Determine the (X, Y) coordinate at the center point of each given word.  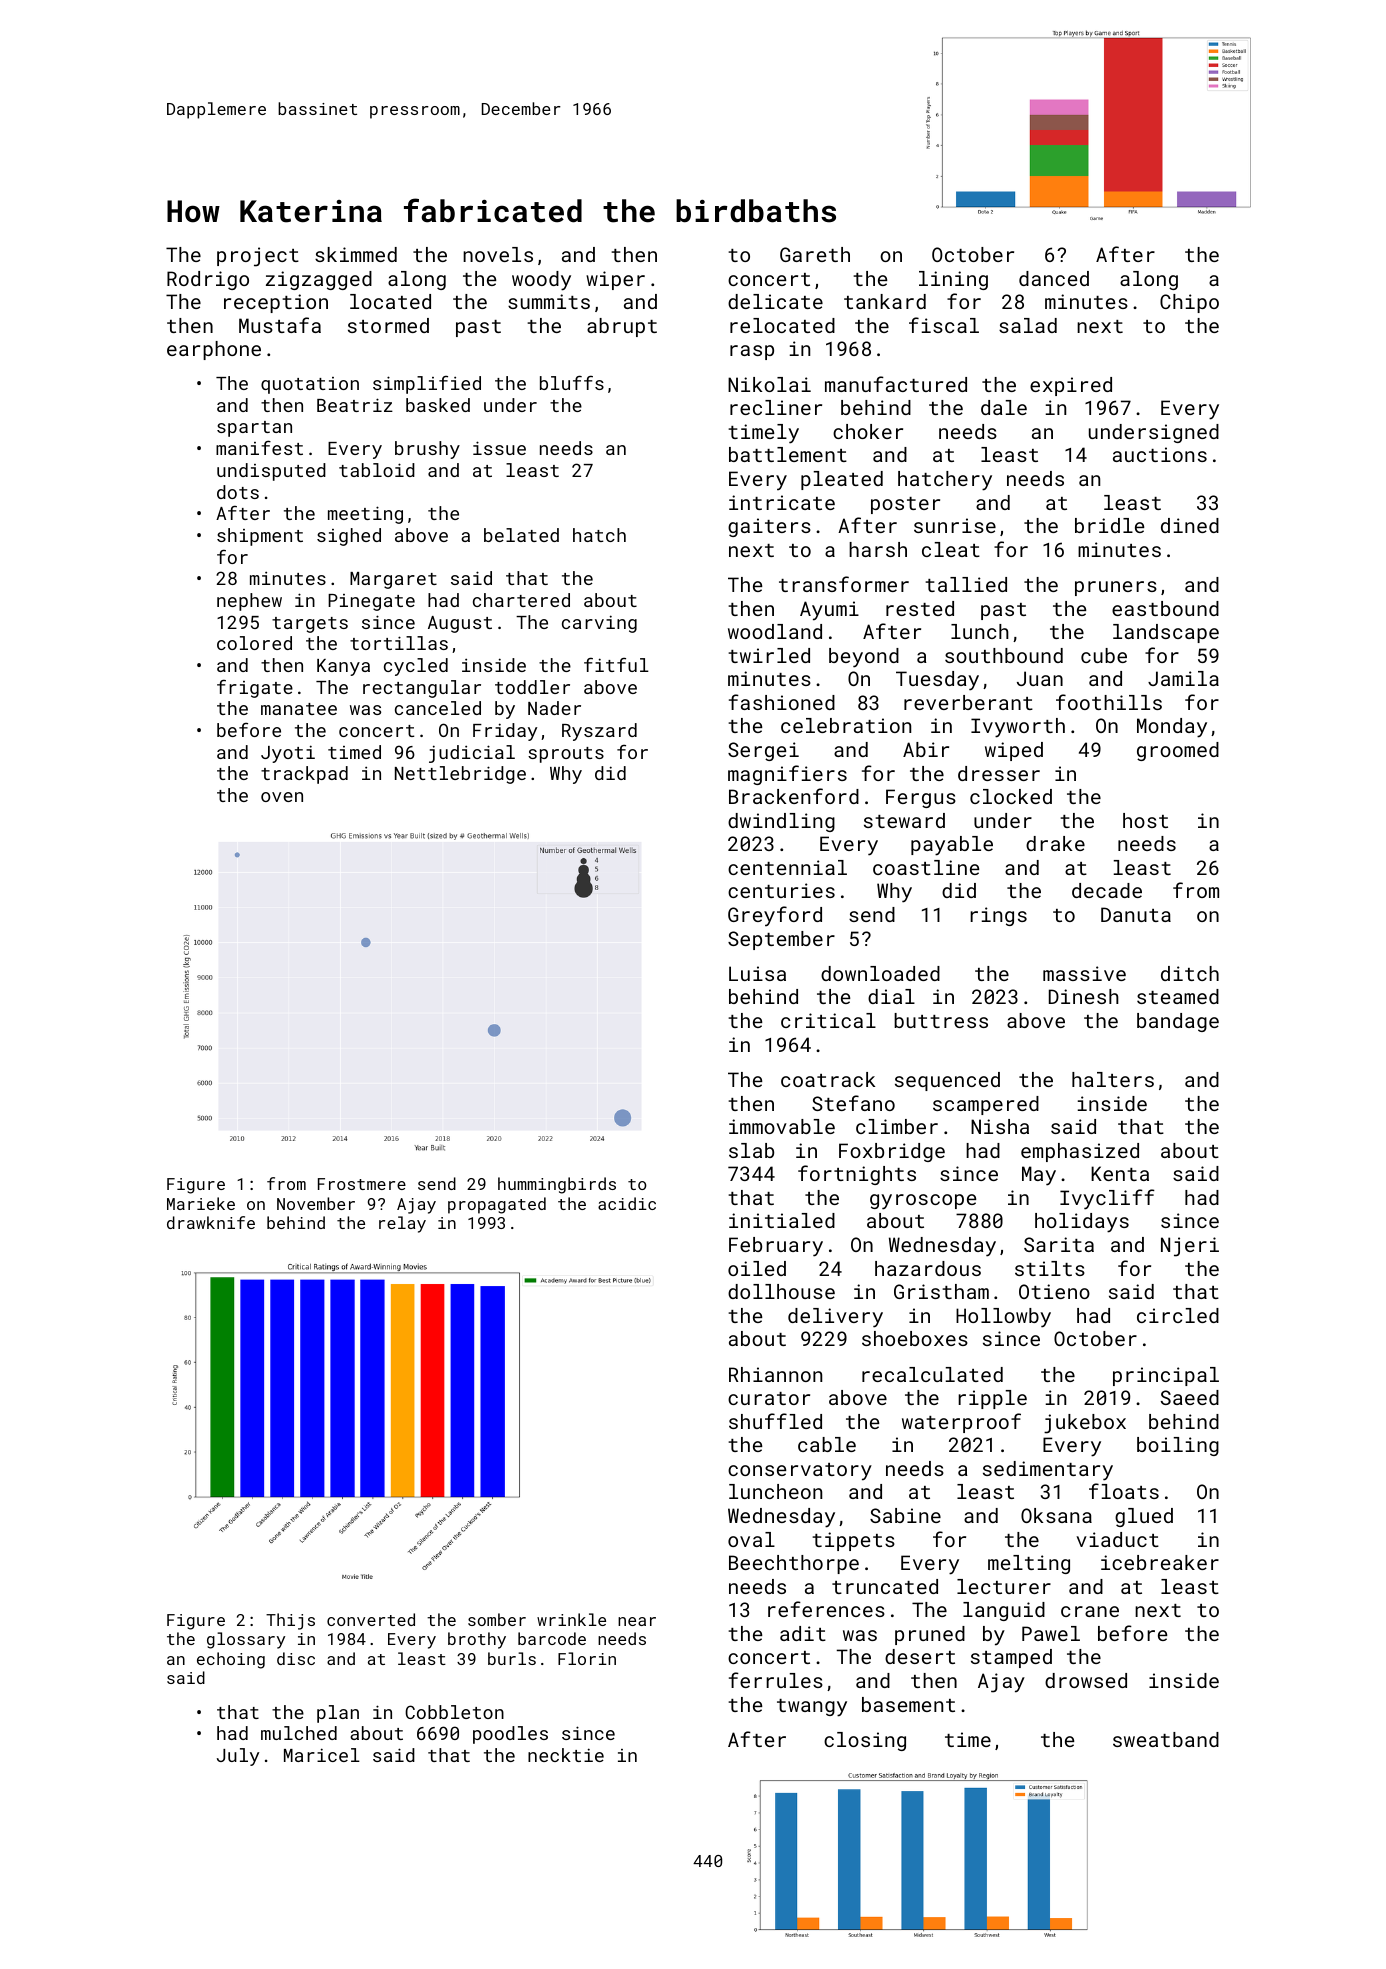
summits (549, 301)
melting (1029, 1564)
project (258, 257)
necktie (566, 1755)
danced (1054, 278)
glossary (246, 1640)
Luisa (757, 973)
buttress (941, 1020)
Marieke (201, 1203)
